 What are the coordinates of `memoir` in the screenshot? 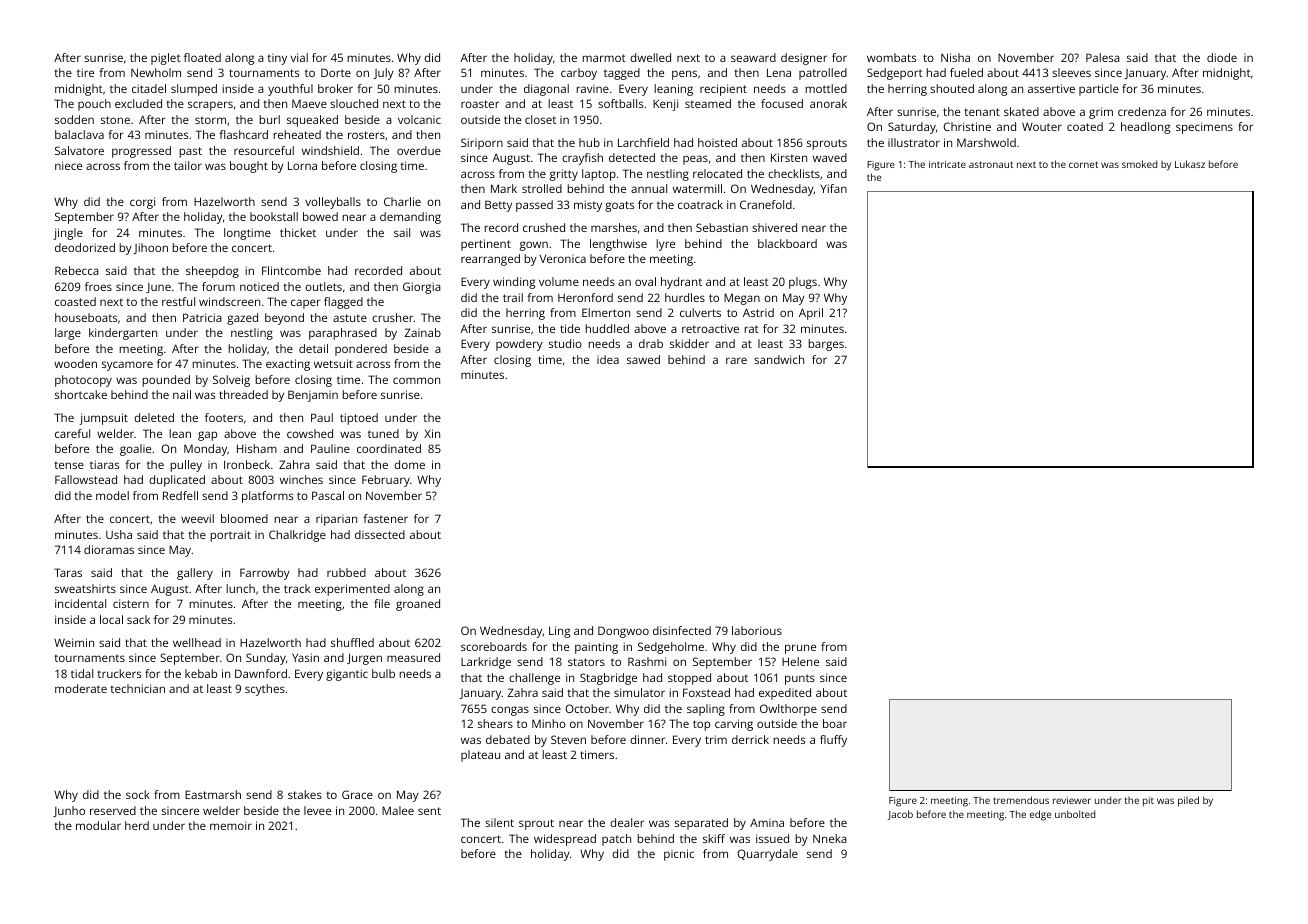 It's located at (231, 825).
